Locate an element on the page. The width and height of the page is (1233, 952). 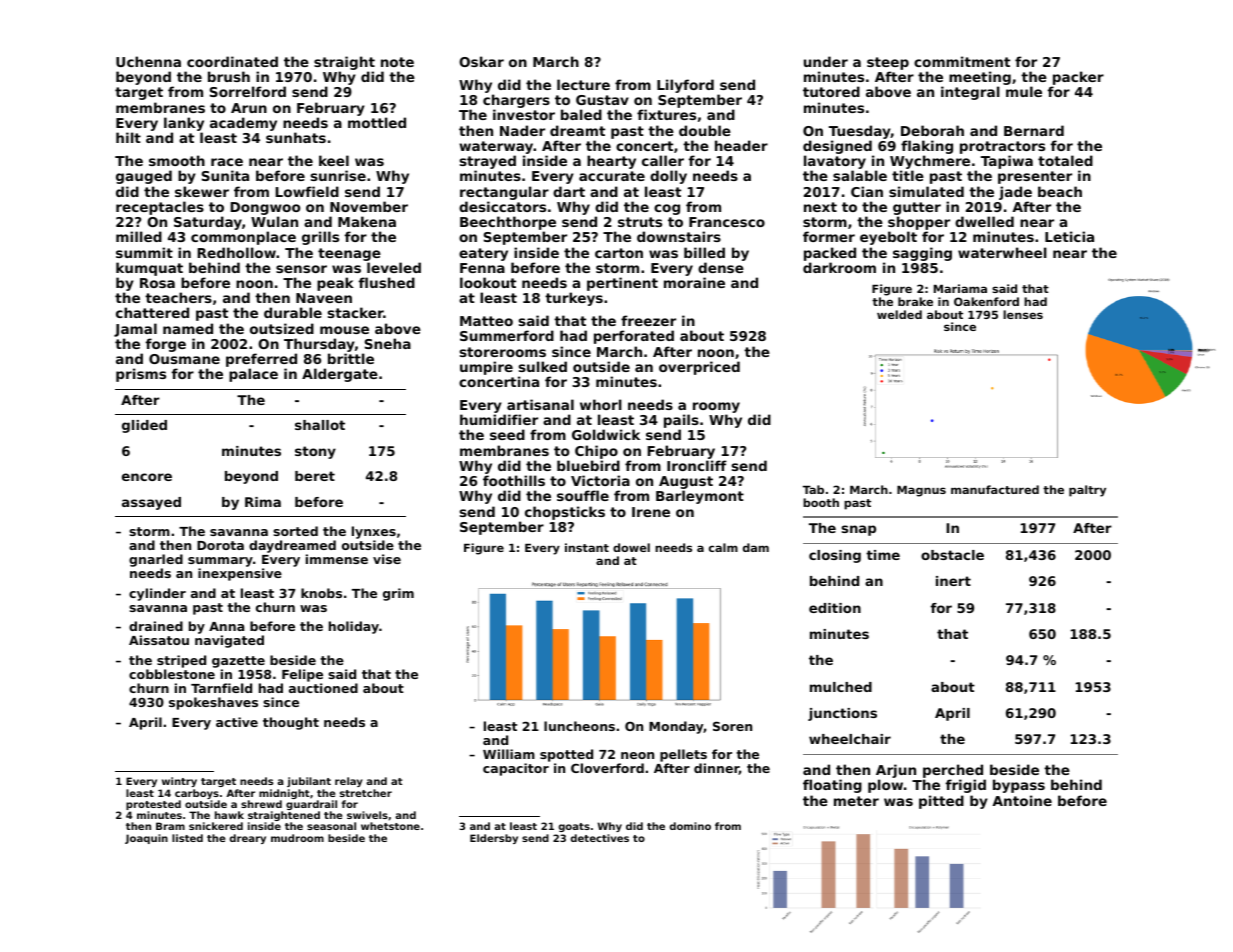
glided is located at coordinates (144, 426).
